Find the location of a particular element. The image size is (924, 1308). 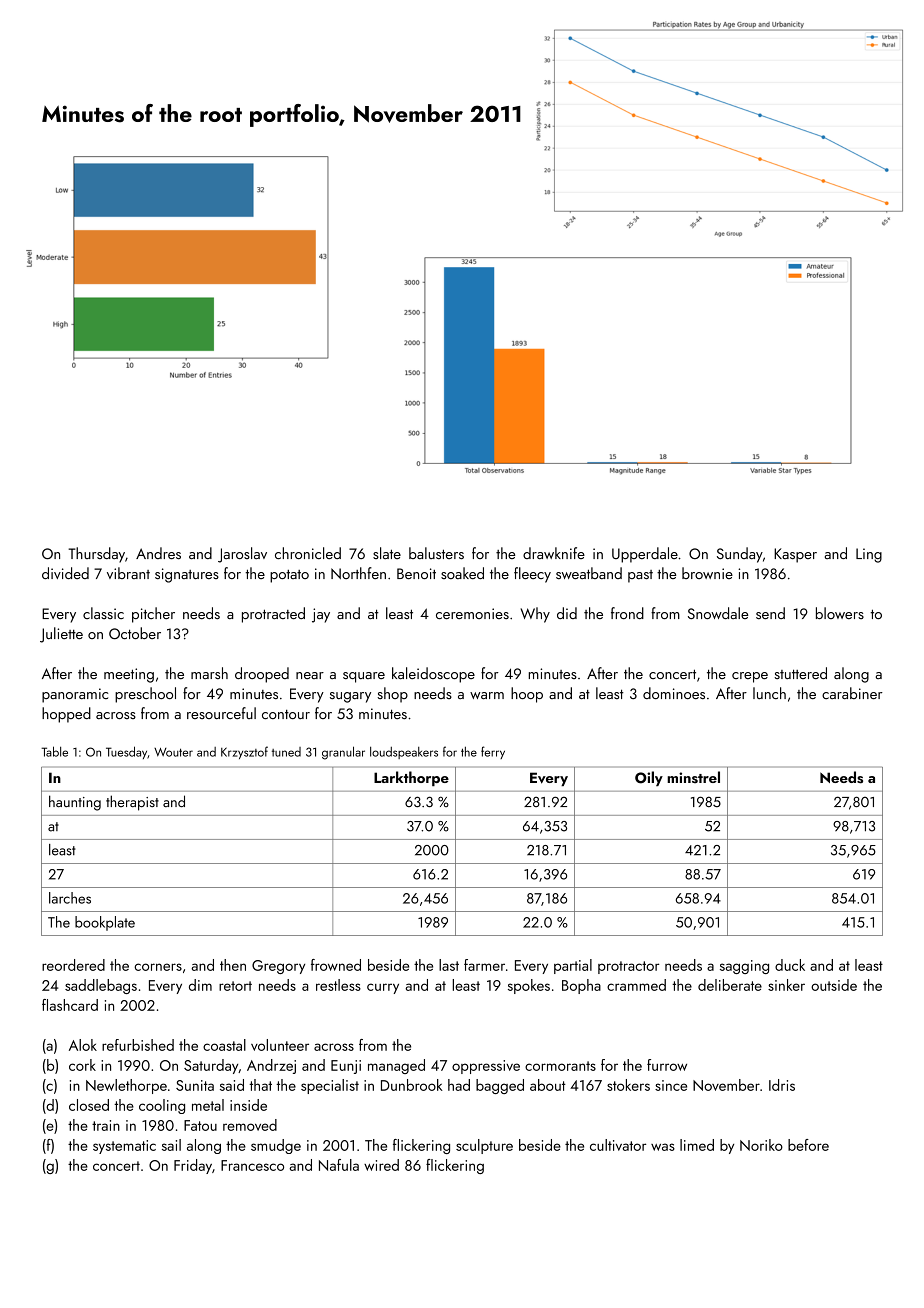

carabiner is located at coordinates (852, 693).
